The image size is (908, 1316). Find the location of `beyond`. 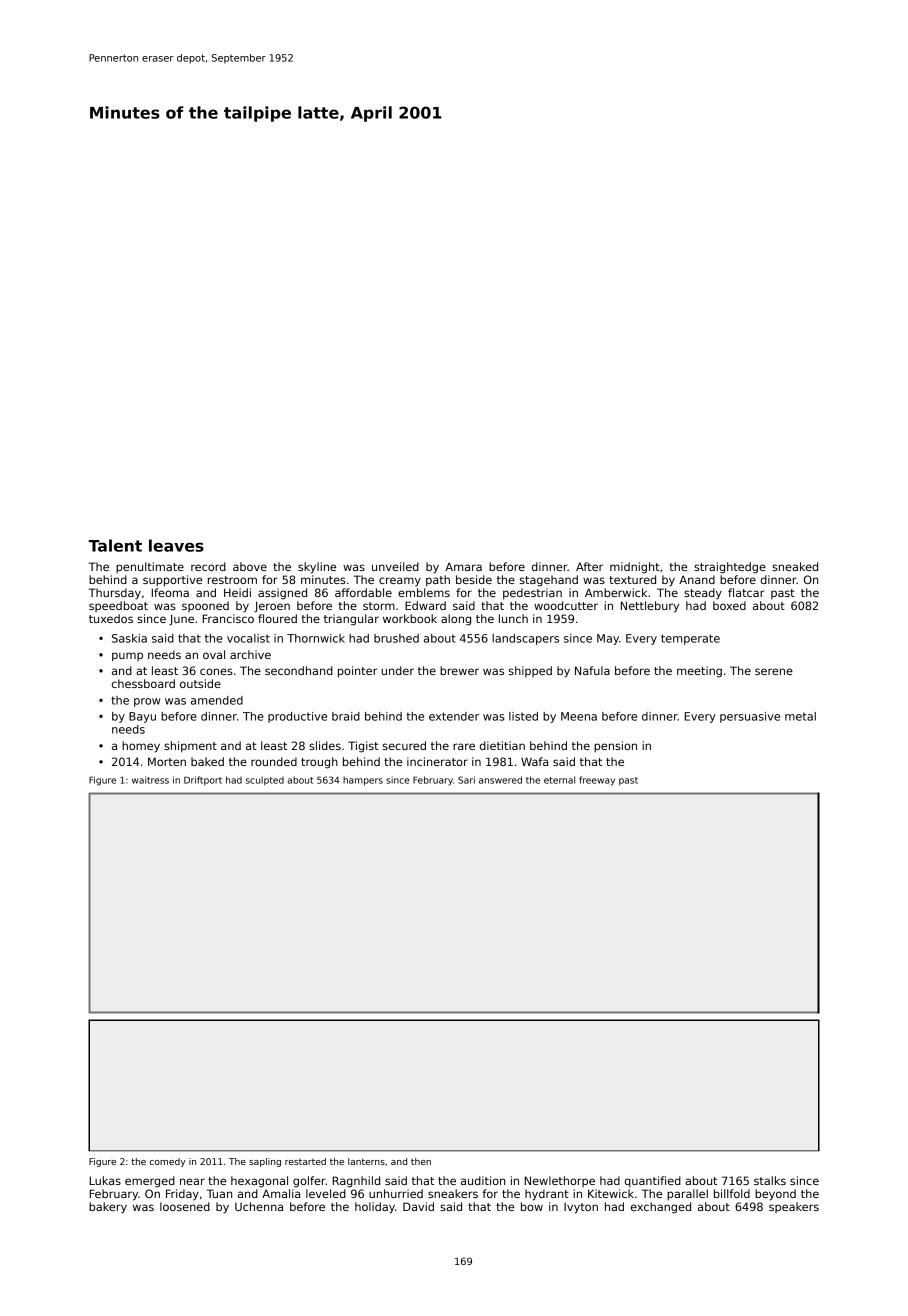

beyond is located at coordinates (775, 1195).
